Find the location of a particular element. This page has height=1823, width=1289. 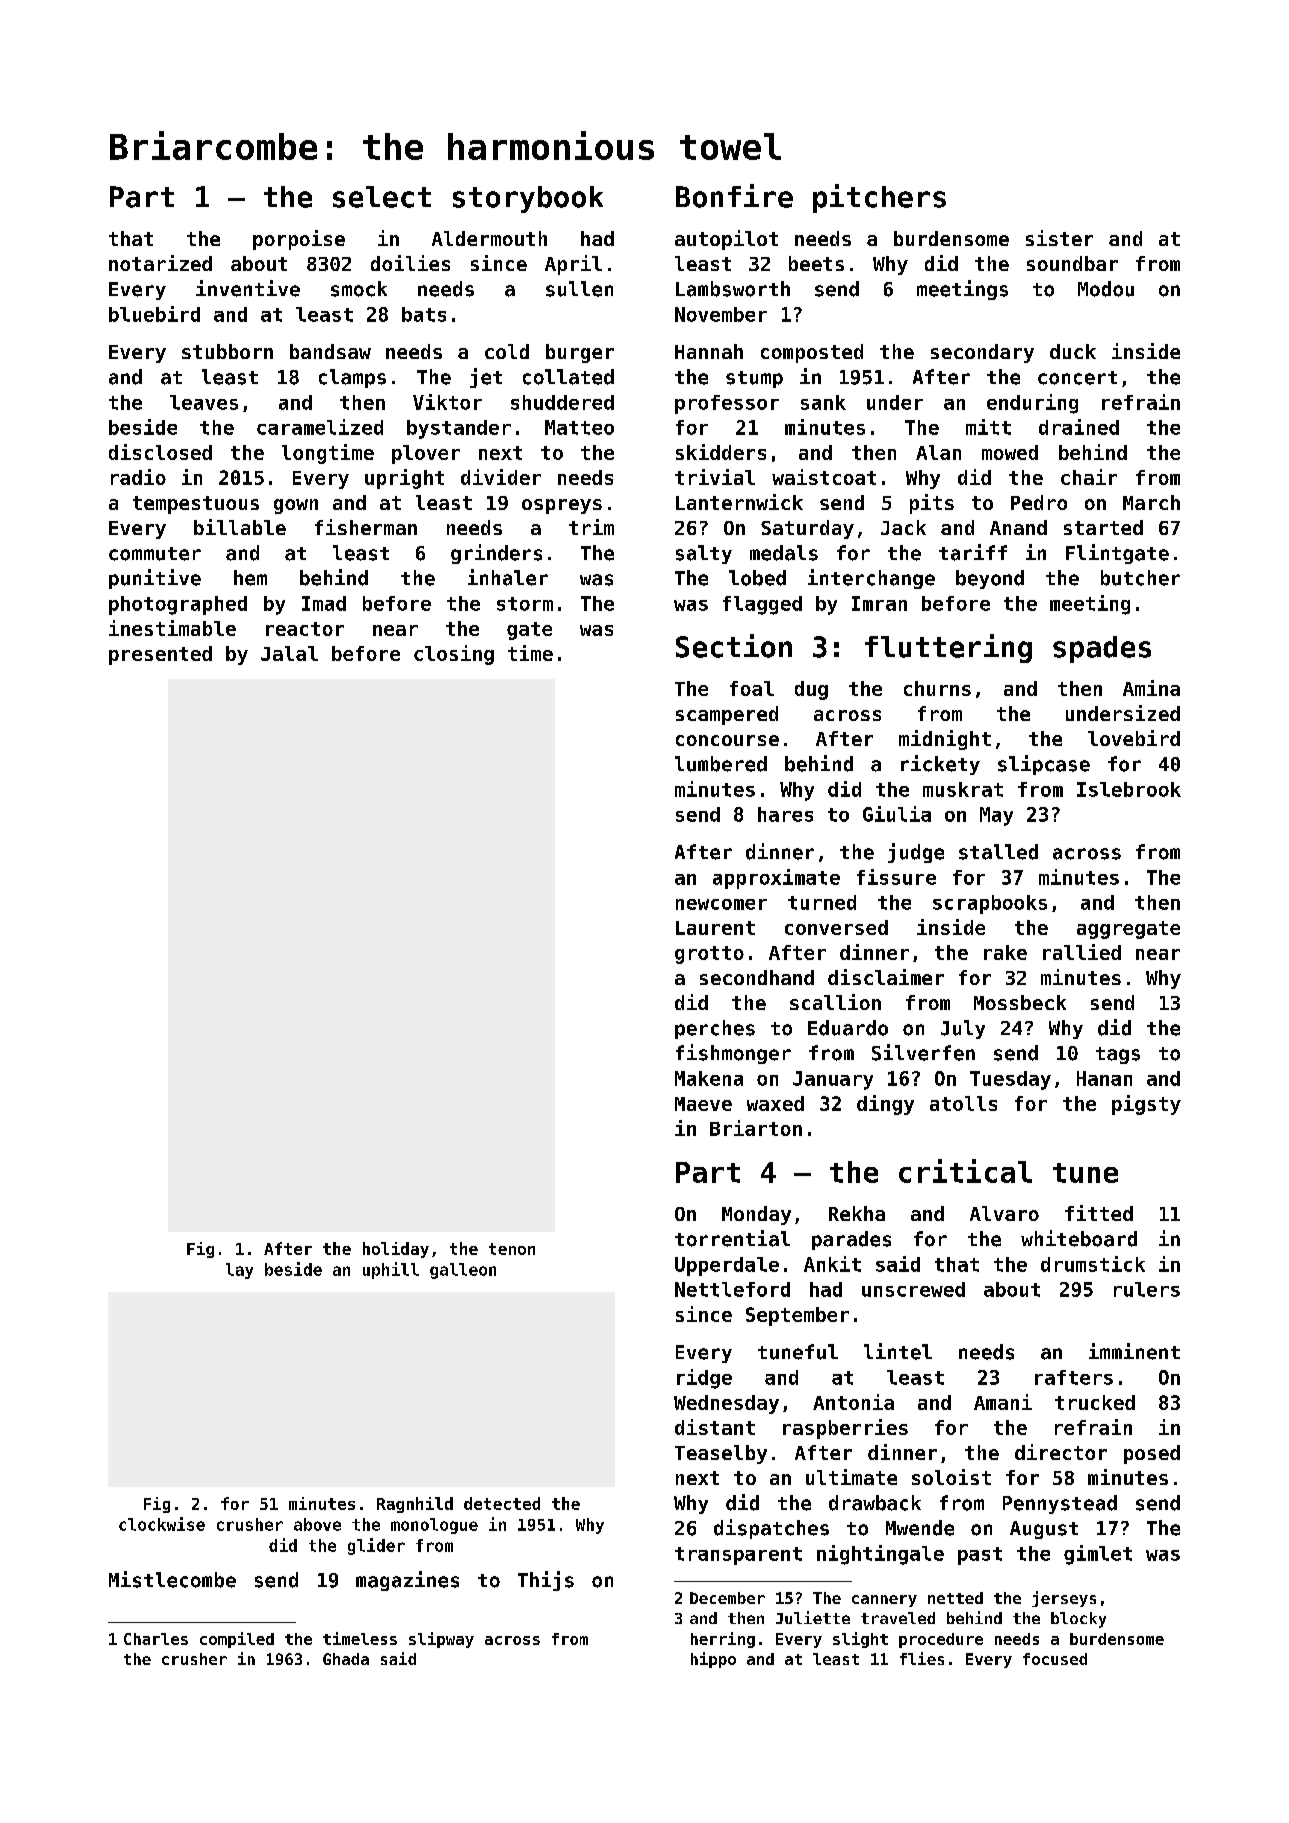

Mistlecombe is located at coordinates (172, 1579).
